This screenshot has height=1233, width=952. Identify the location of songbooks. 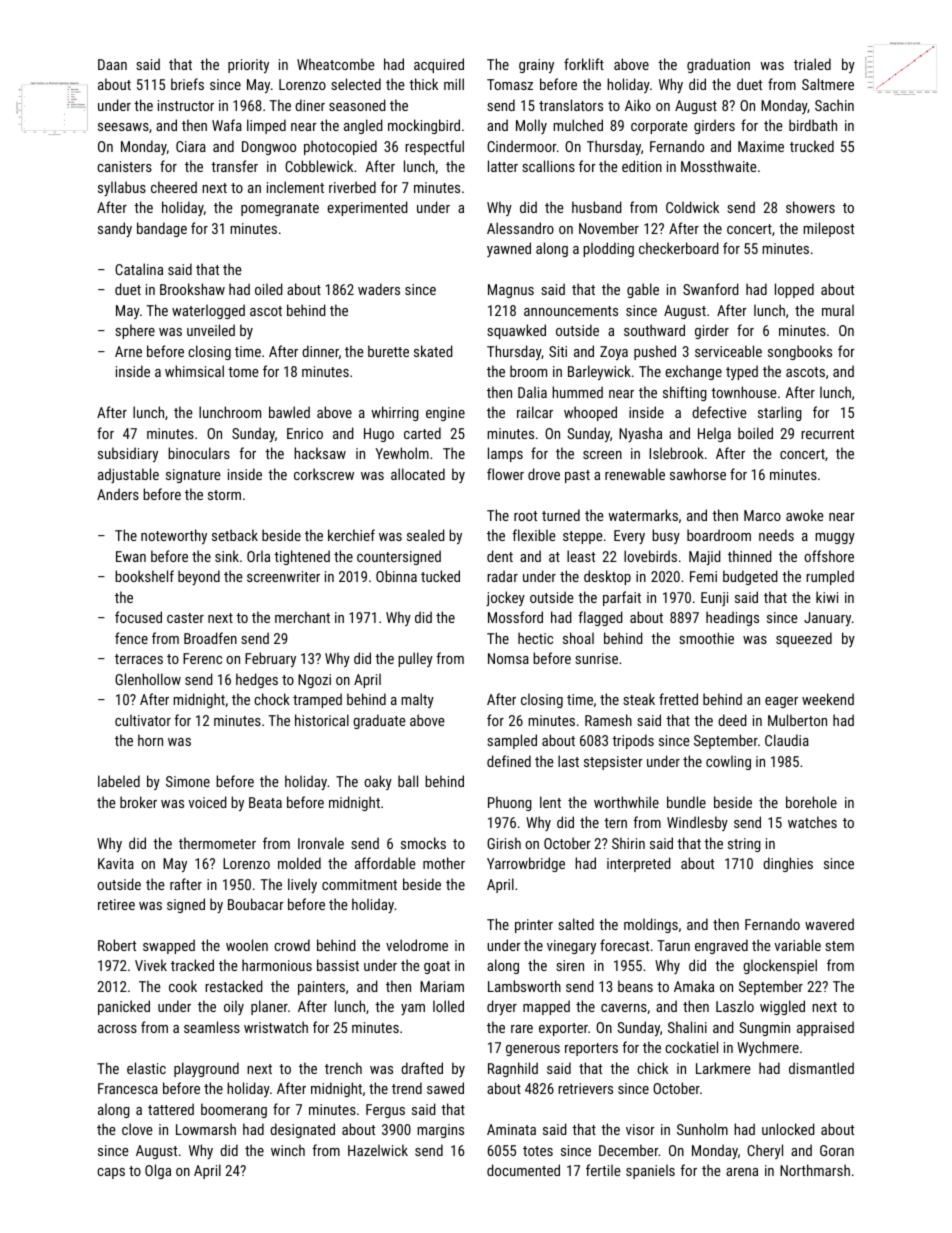
(800, 352).
